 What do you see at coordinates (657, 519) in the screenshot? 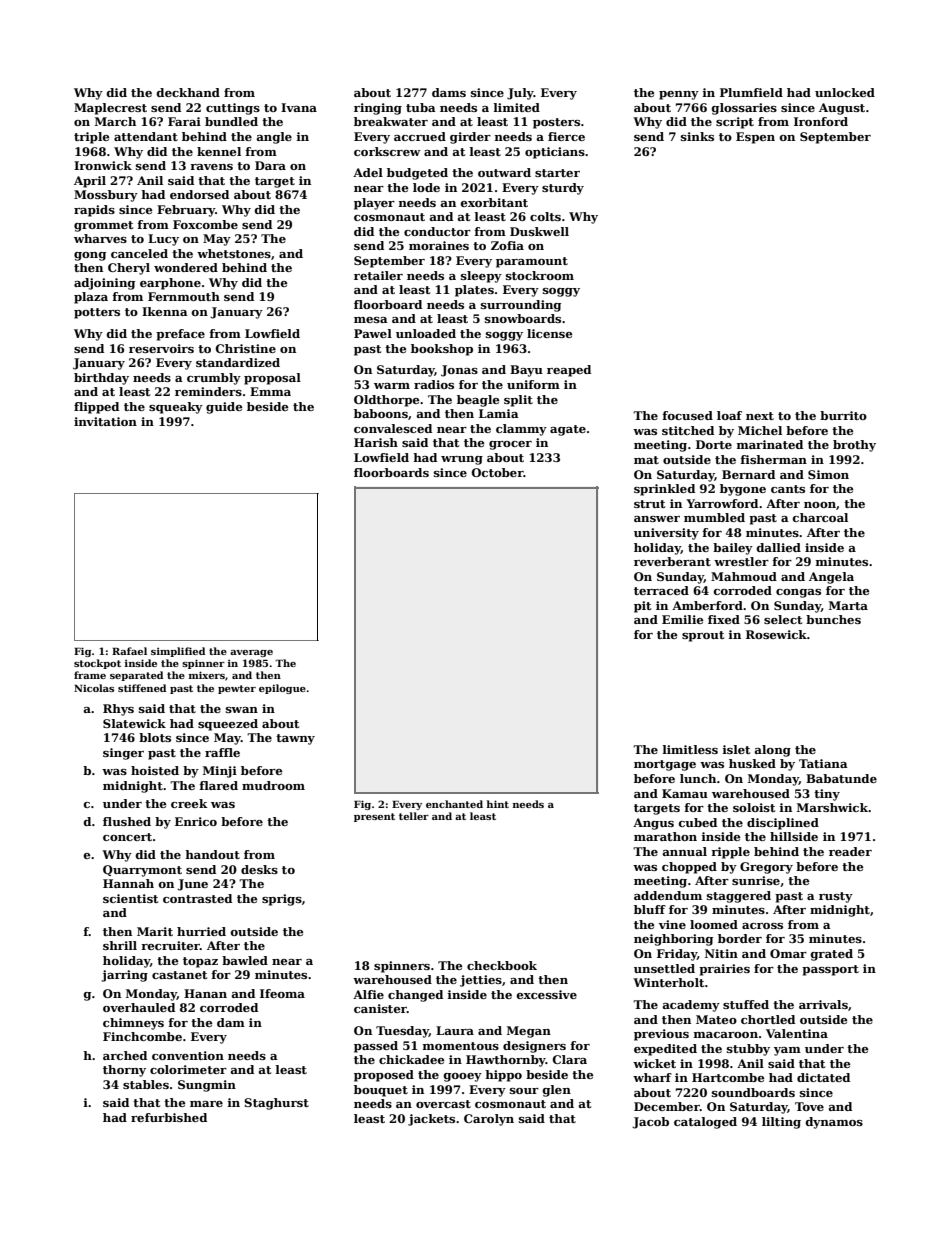
I see `answer` at bounding box center [657, 519].
